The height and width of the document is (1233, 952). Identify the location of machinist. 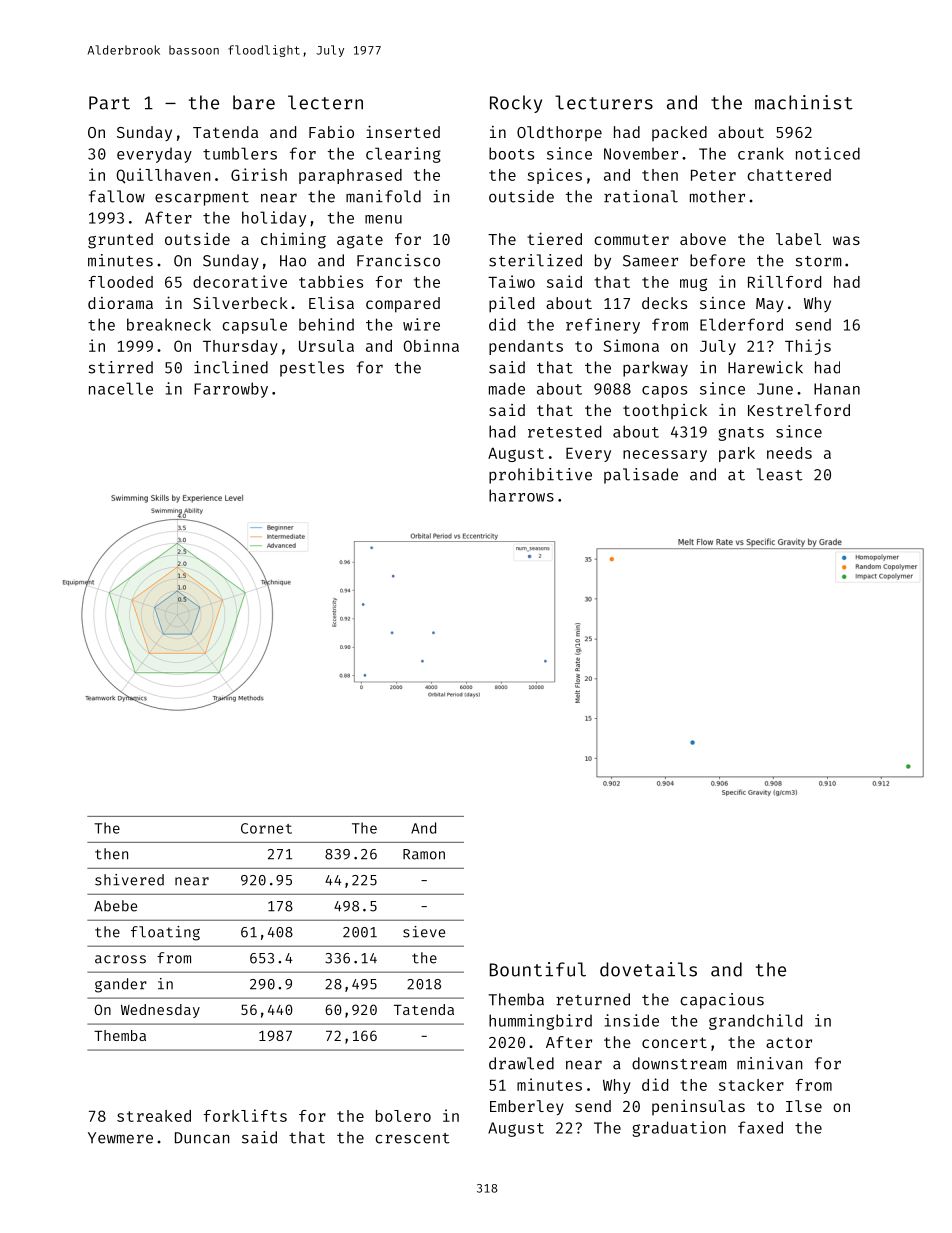
(804, 102).
